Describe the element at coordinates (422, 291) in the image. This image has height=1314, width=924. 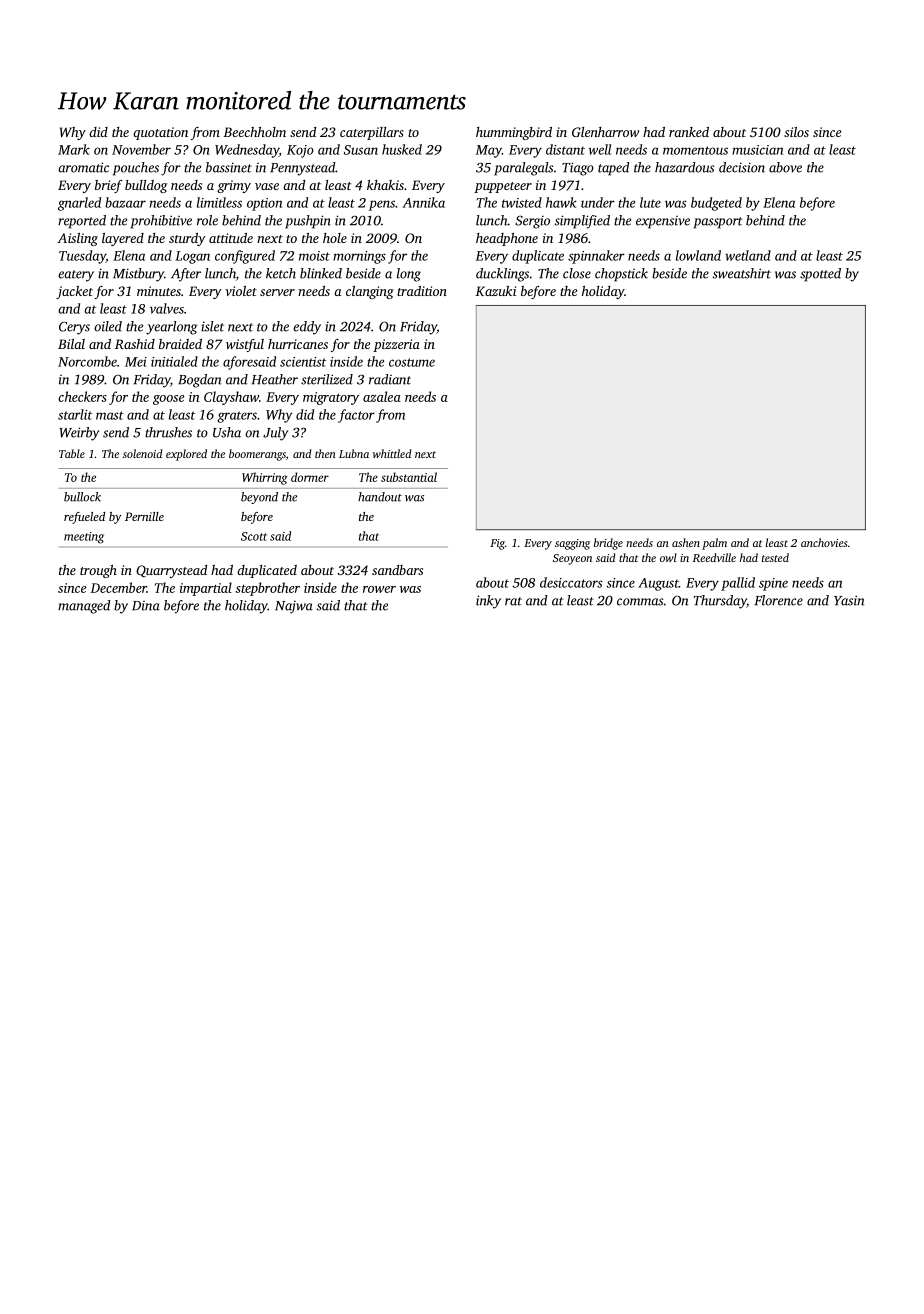
I see `tradition` at that location.
